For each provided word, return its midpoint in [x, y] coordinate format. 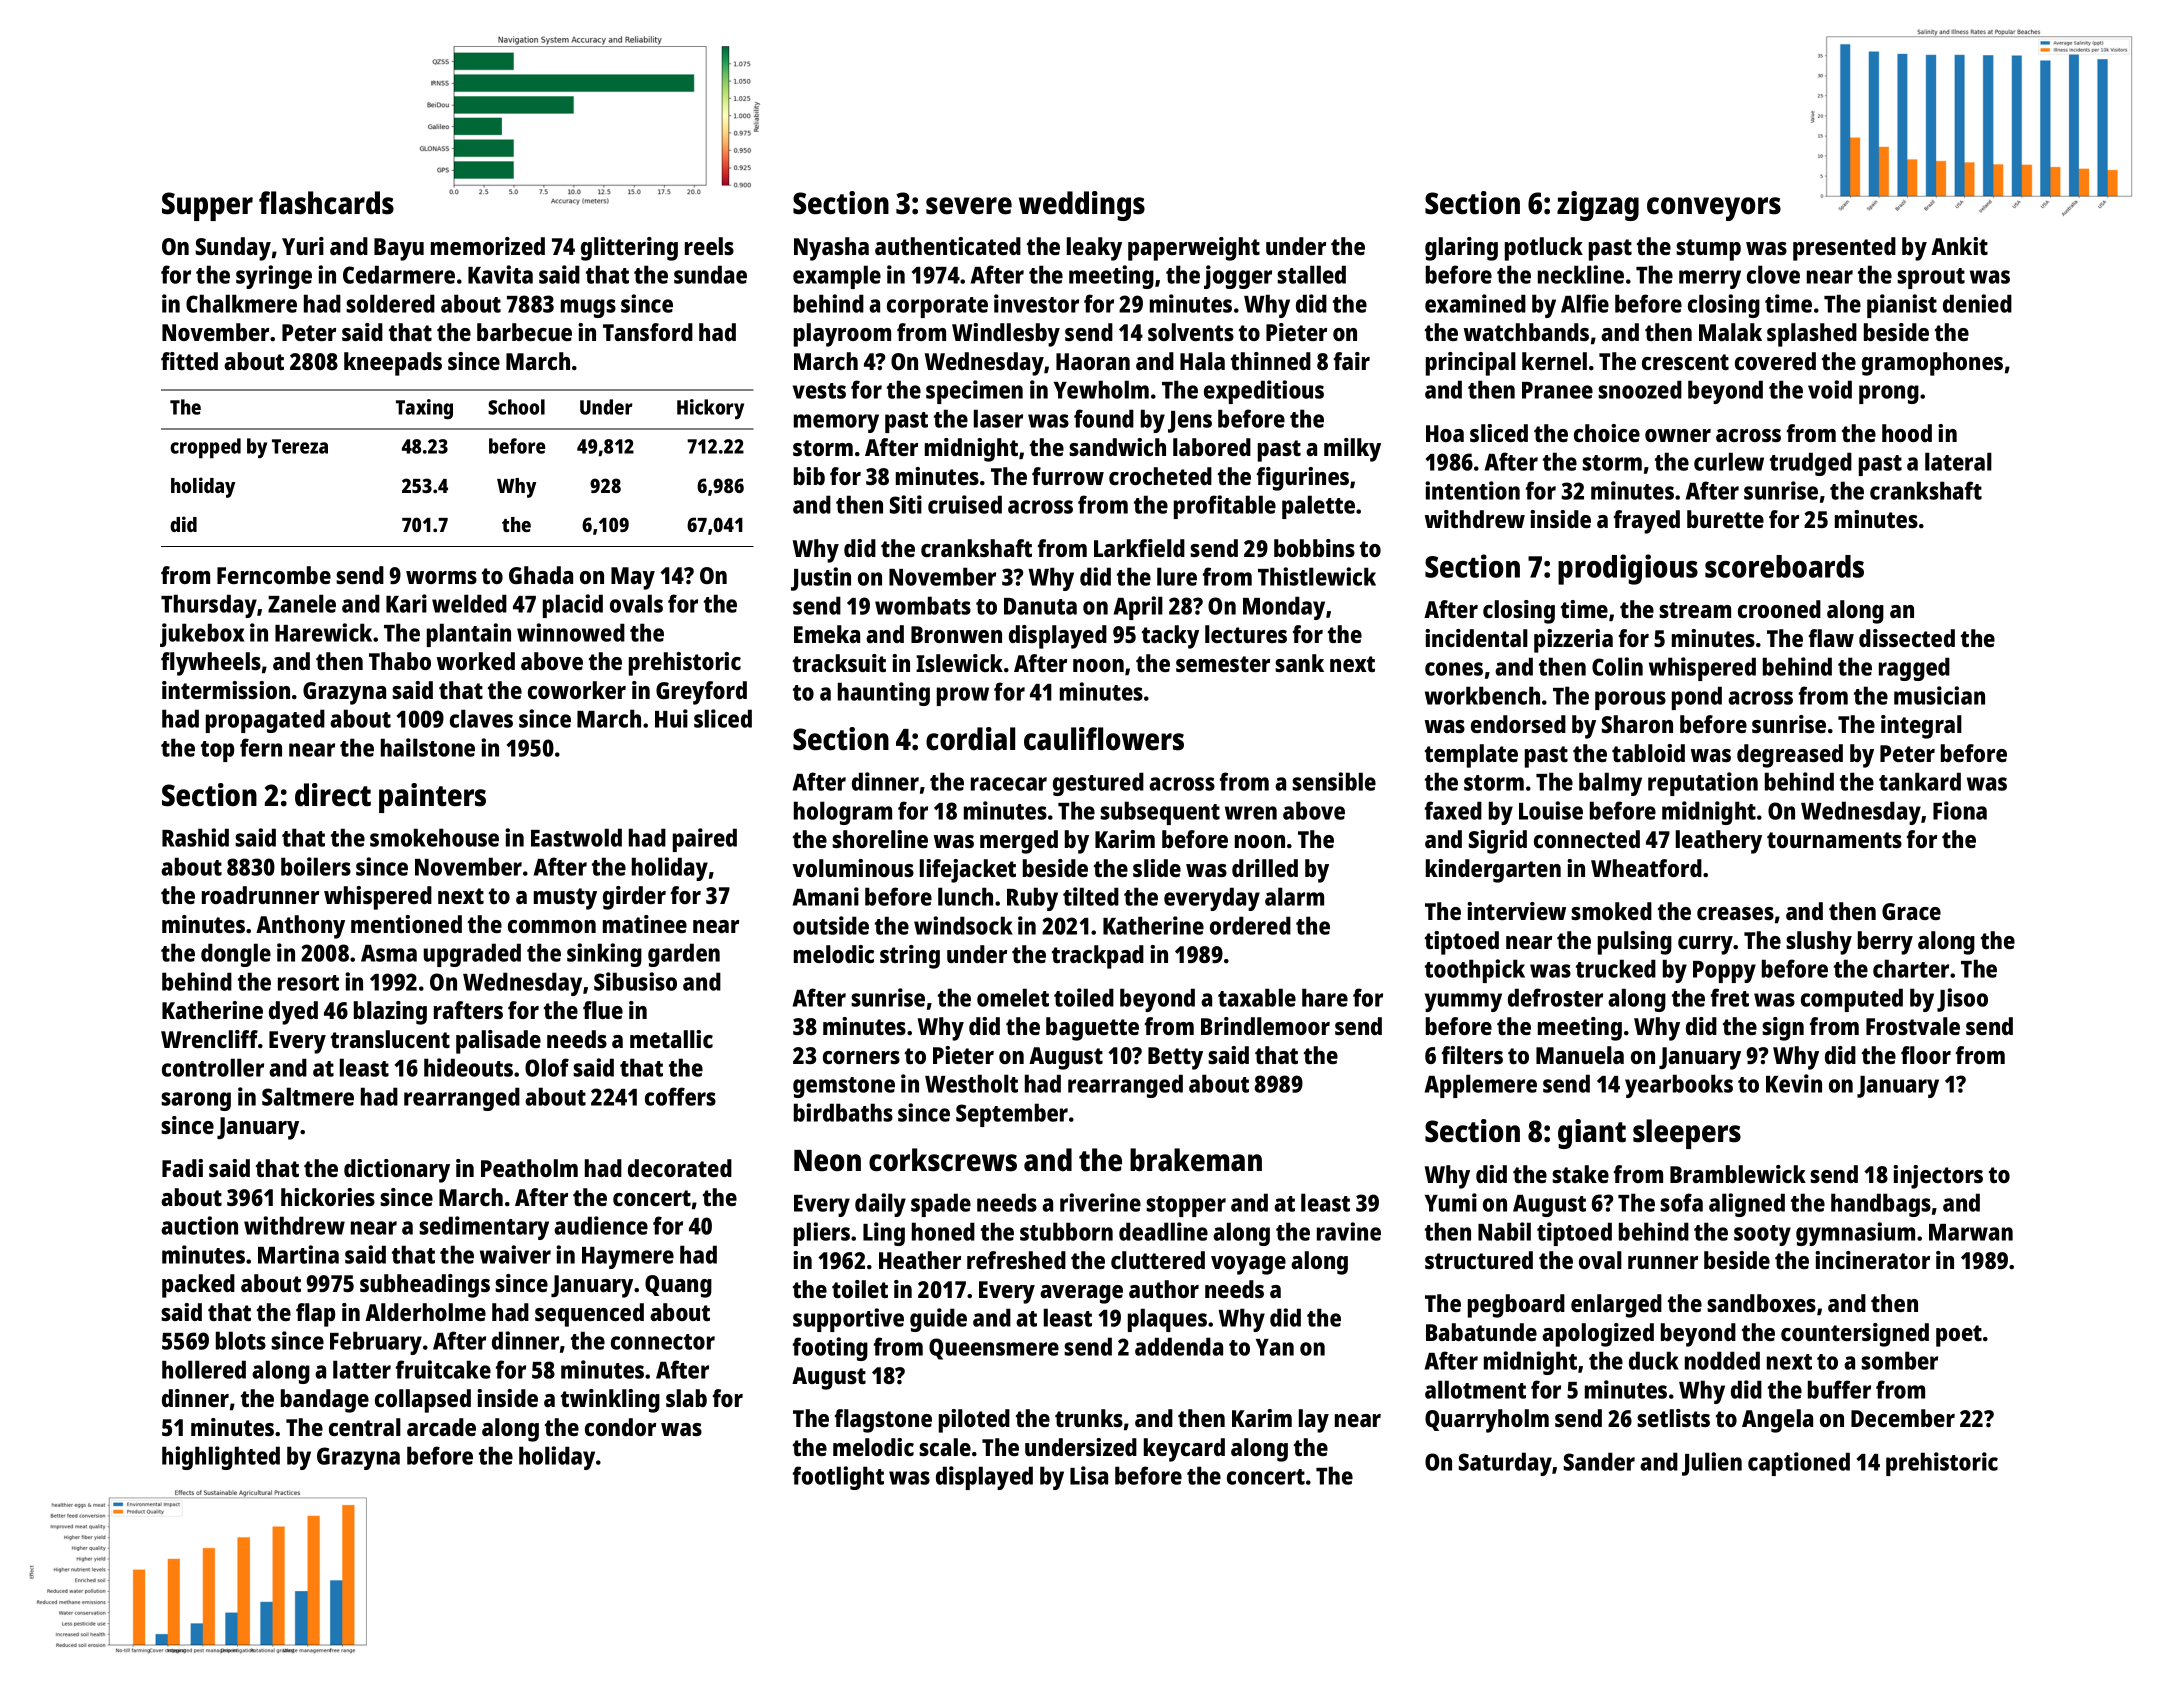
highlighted [221, 1458]
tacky [1170, 637]
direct [333, 795]
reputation [1703, 784]
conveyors [1714, 209]
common [552, 926]
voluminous [853, 868]
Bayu [399, 249]
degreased [1790, 756]
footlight [838, 1478]
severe [969, 206]
